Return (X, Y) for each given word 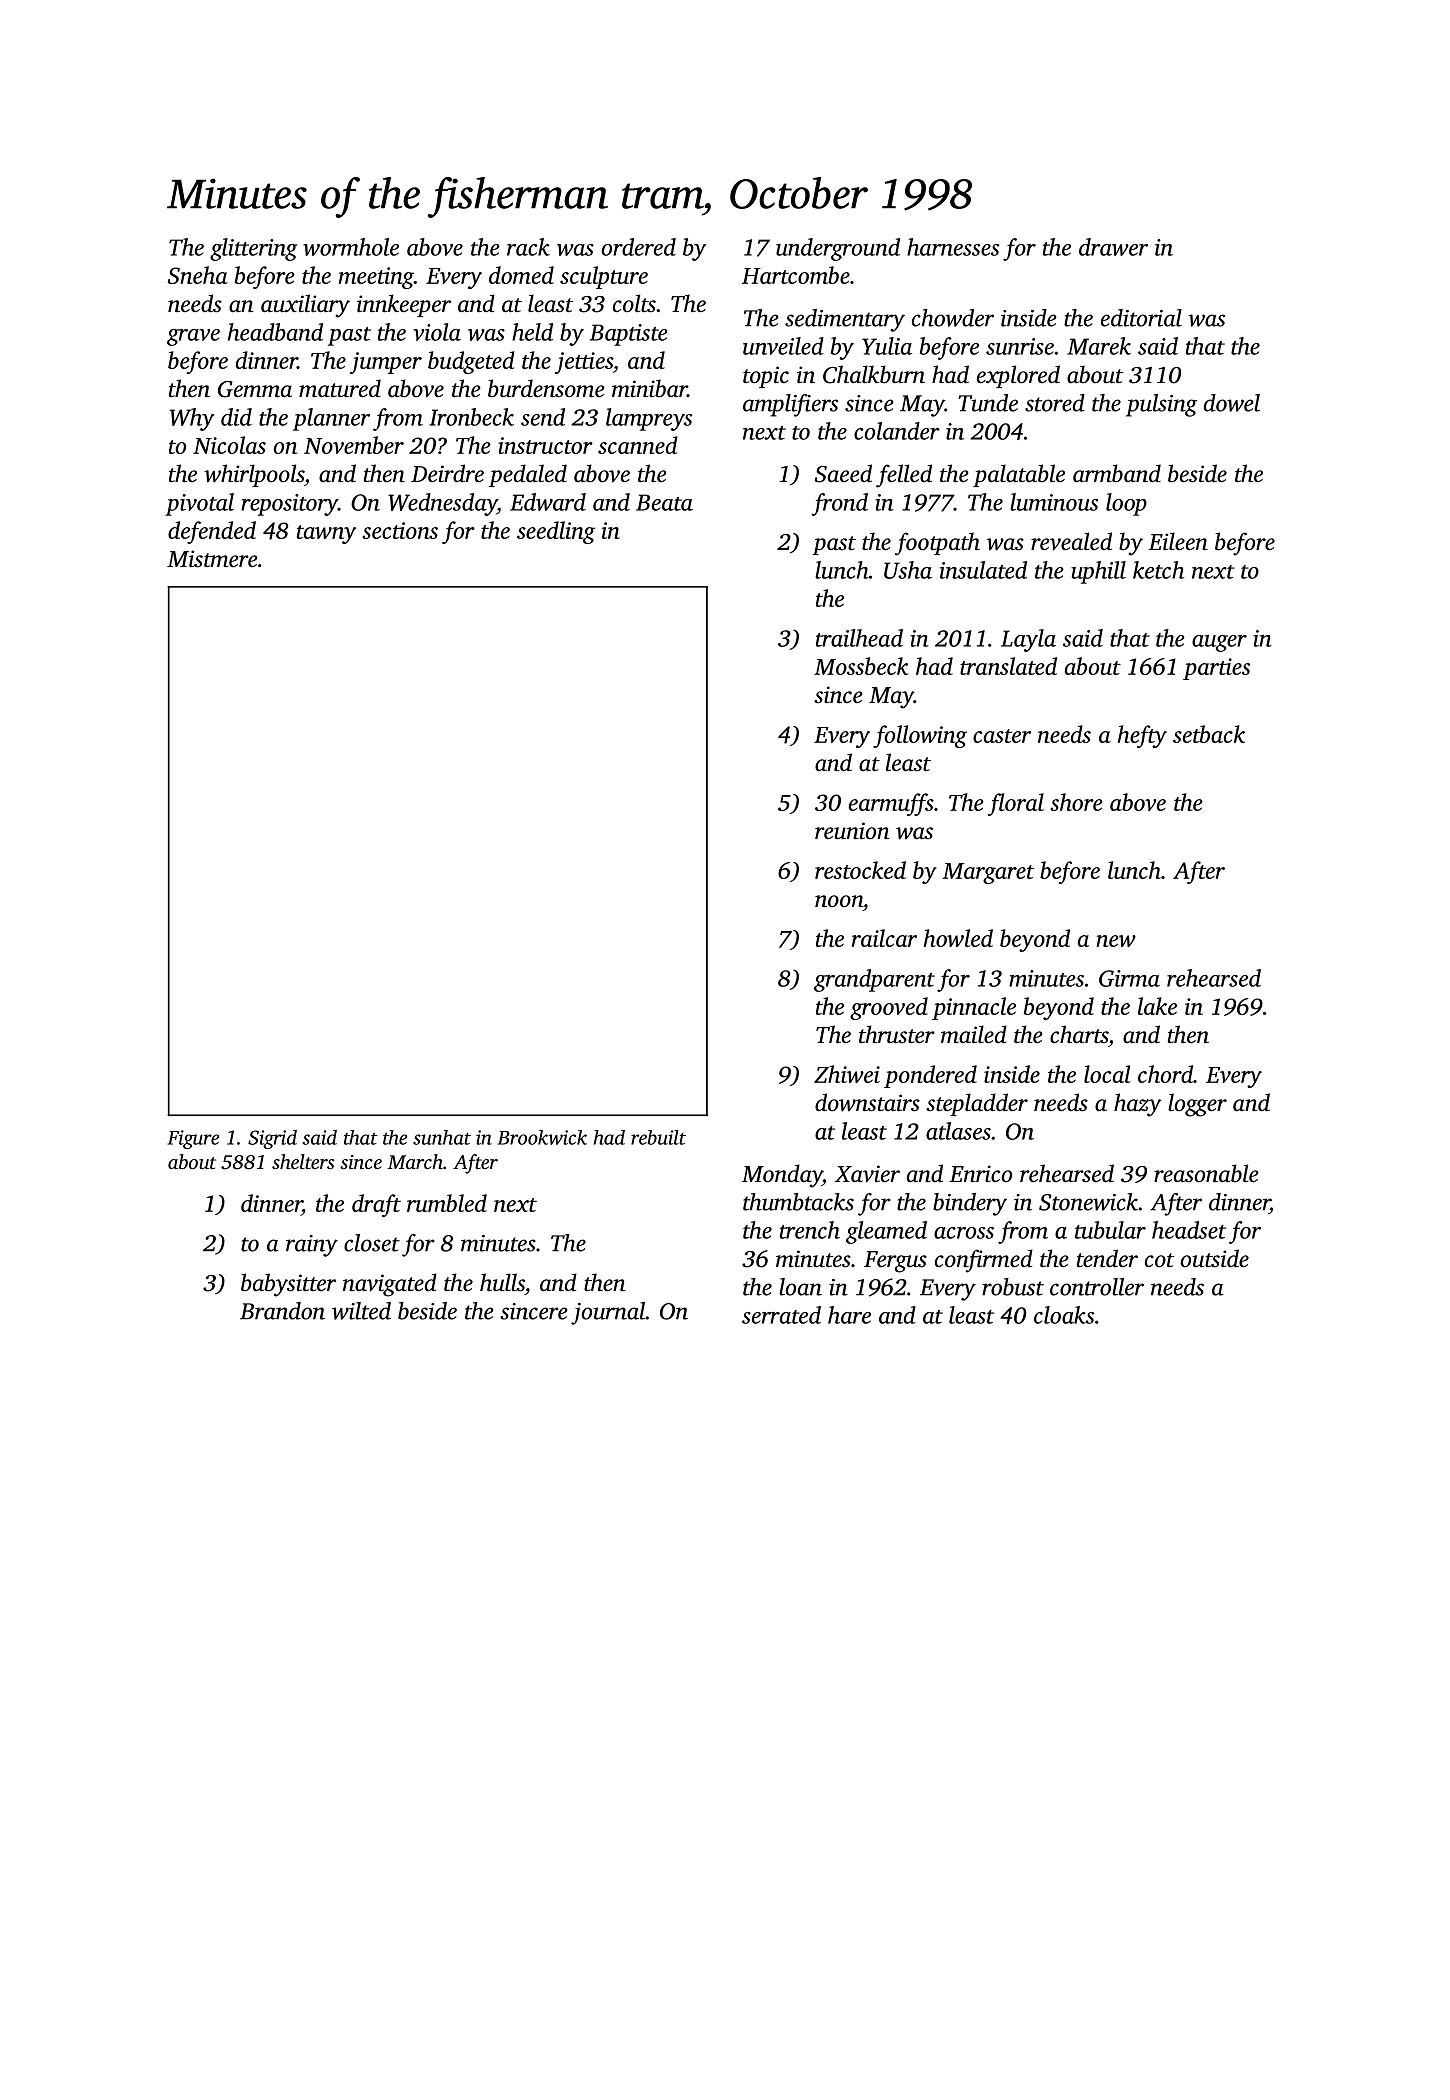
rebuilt (658, 1137)
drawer (1113, 247)
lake (1157, 1006)
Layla (1028, 640)
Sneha (197, 275)
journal (608, 1313)
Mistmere (212, 559)
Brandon (282, 1311)
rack (528, 247)
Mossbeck (861, 666)
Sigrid (272, 1139)
